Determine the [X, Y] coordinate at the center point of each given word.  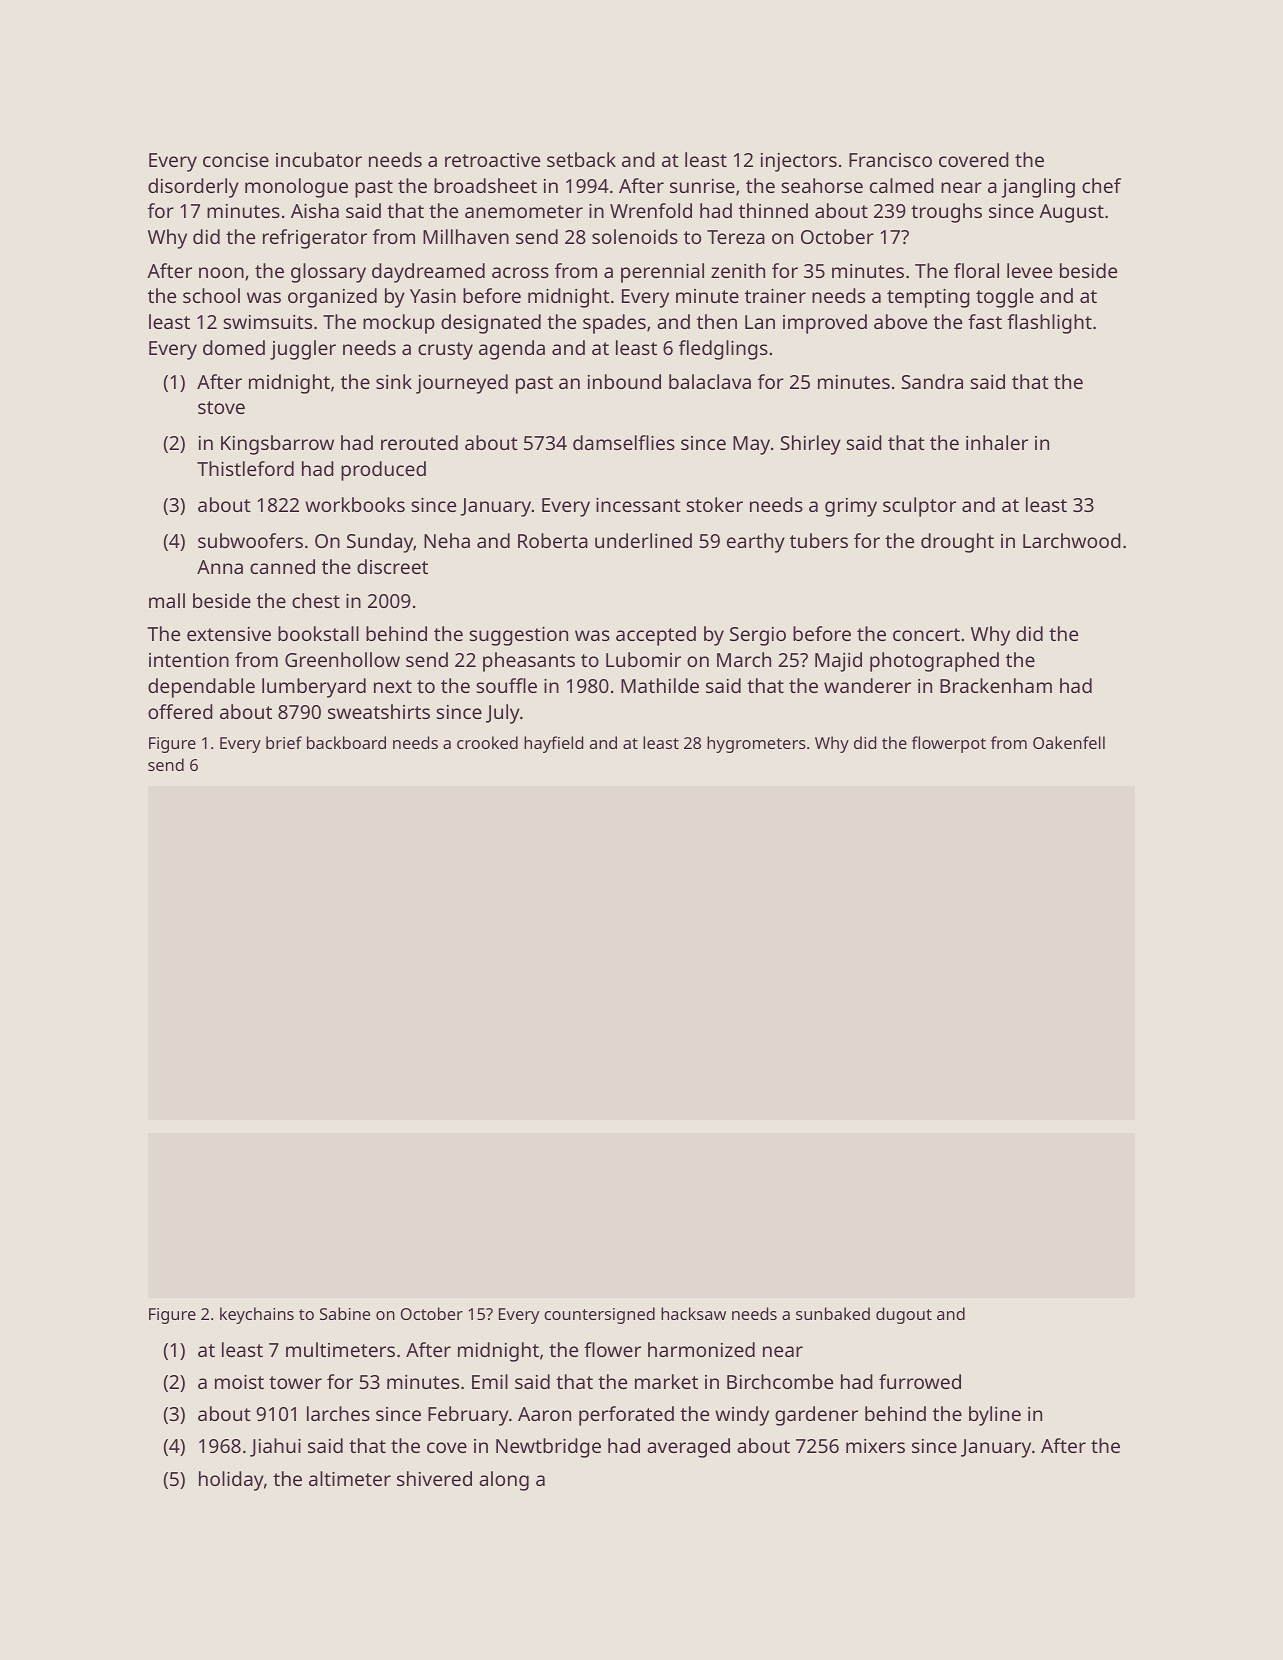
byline [995, 1416]
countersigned [599, 1315]
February [468, 1416]
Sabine [345, 1313]
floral [976, 270]
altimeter [350, 1478]
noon [221, 272]
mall [167, 600]
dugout [904, 1315]
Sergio [758, 636]
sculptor [919, 507]
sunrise [702, 186]
